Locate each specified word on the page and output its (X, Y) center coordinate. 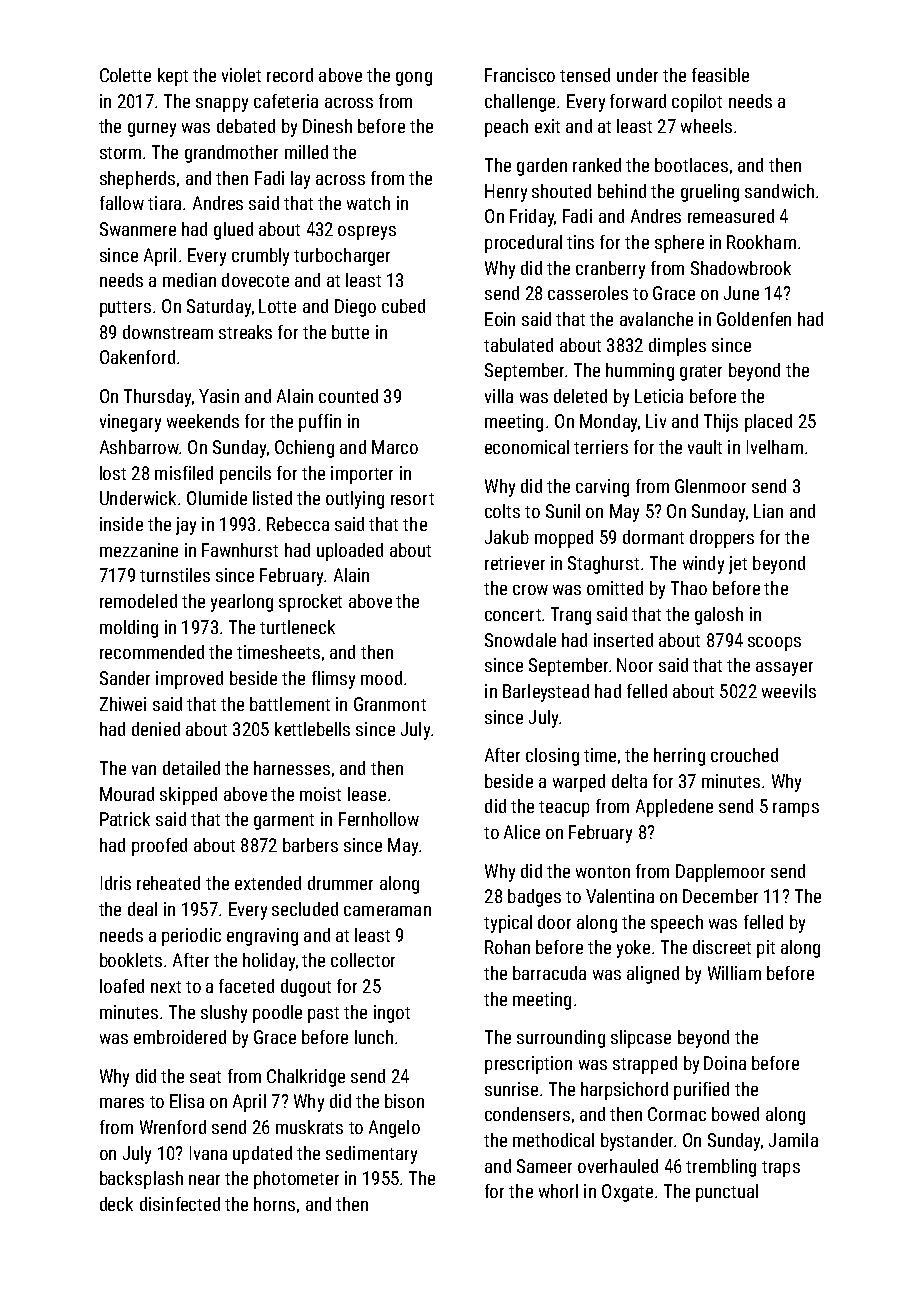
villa (499, 396)
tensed (585, 75)
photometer (296, 1180)
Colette (125, 75)
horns (274, 1204)
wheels (706, 126)
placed (768, 423)
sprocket (310, 603)
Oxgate (627, 1193)
